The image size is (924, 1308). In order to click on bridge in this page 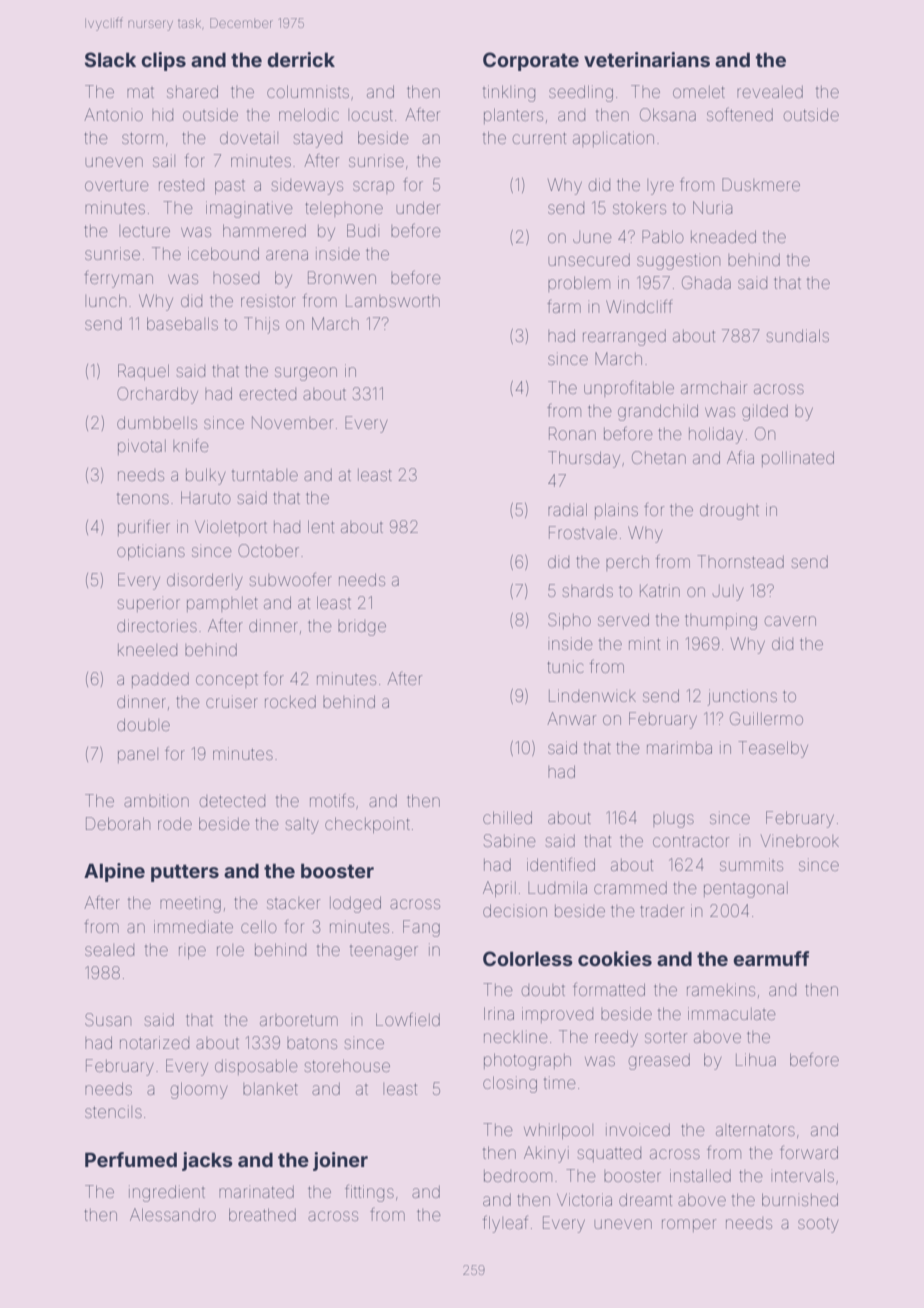, I will do `click(362, 628)`.
